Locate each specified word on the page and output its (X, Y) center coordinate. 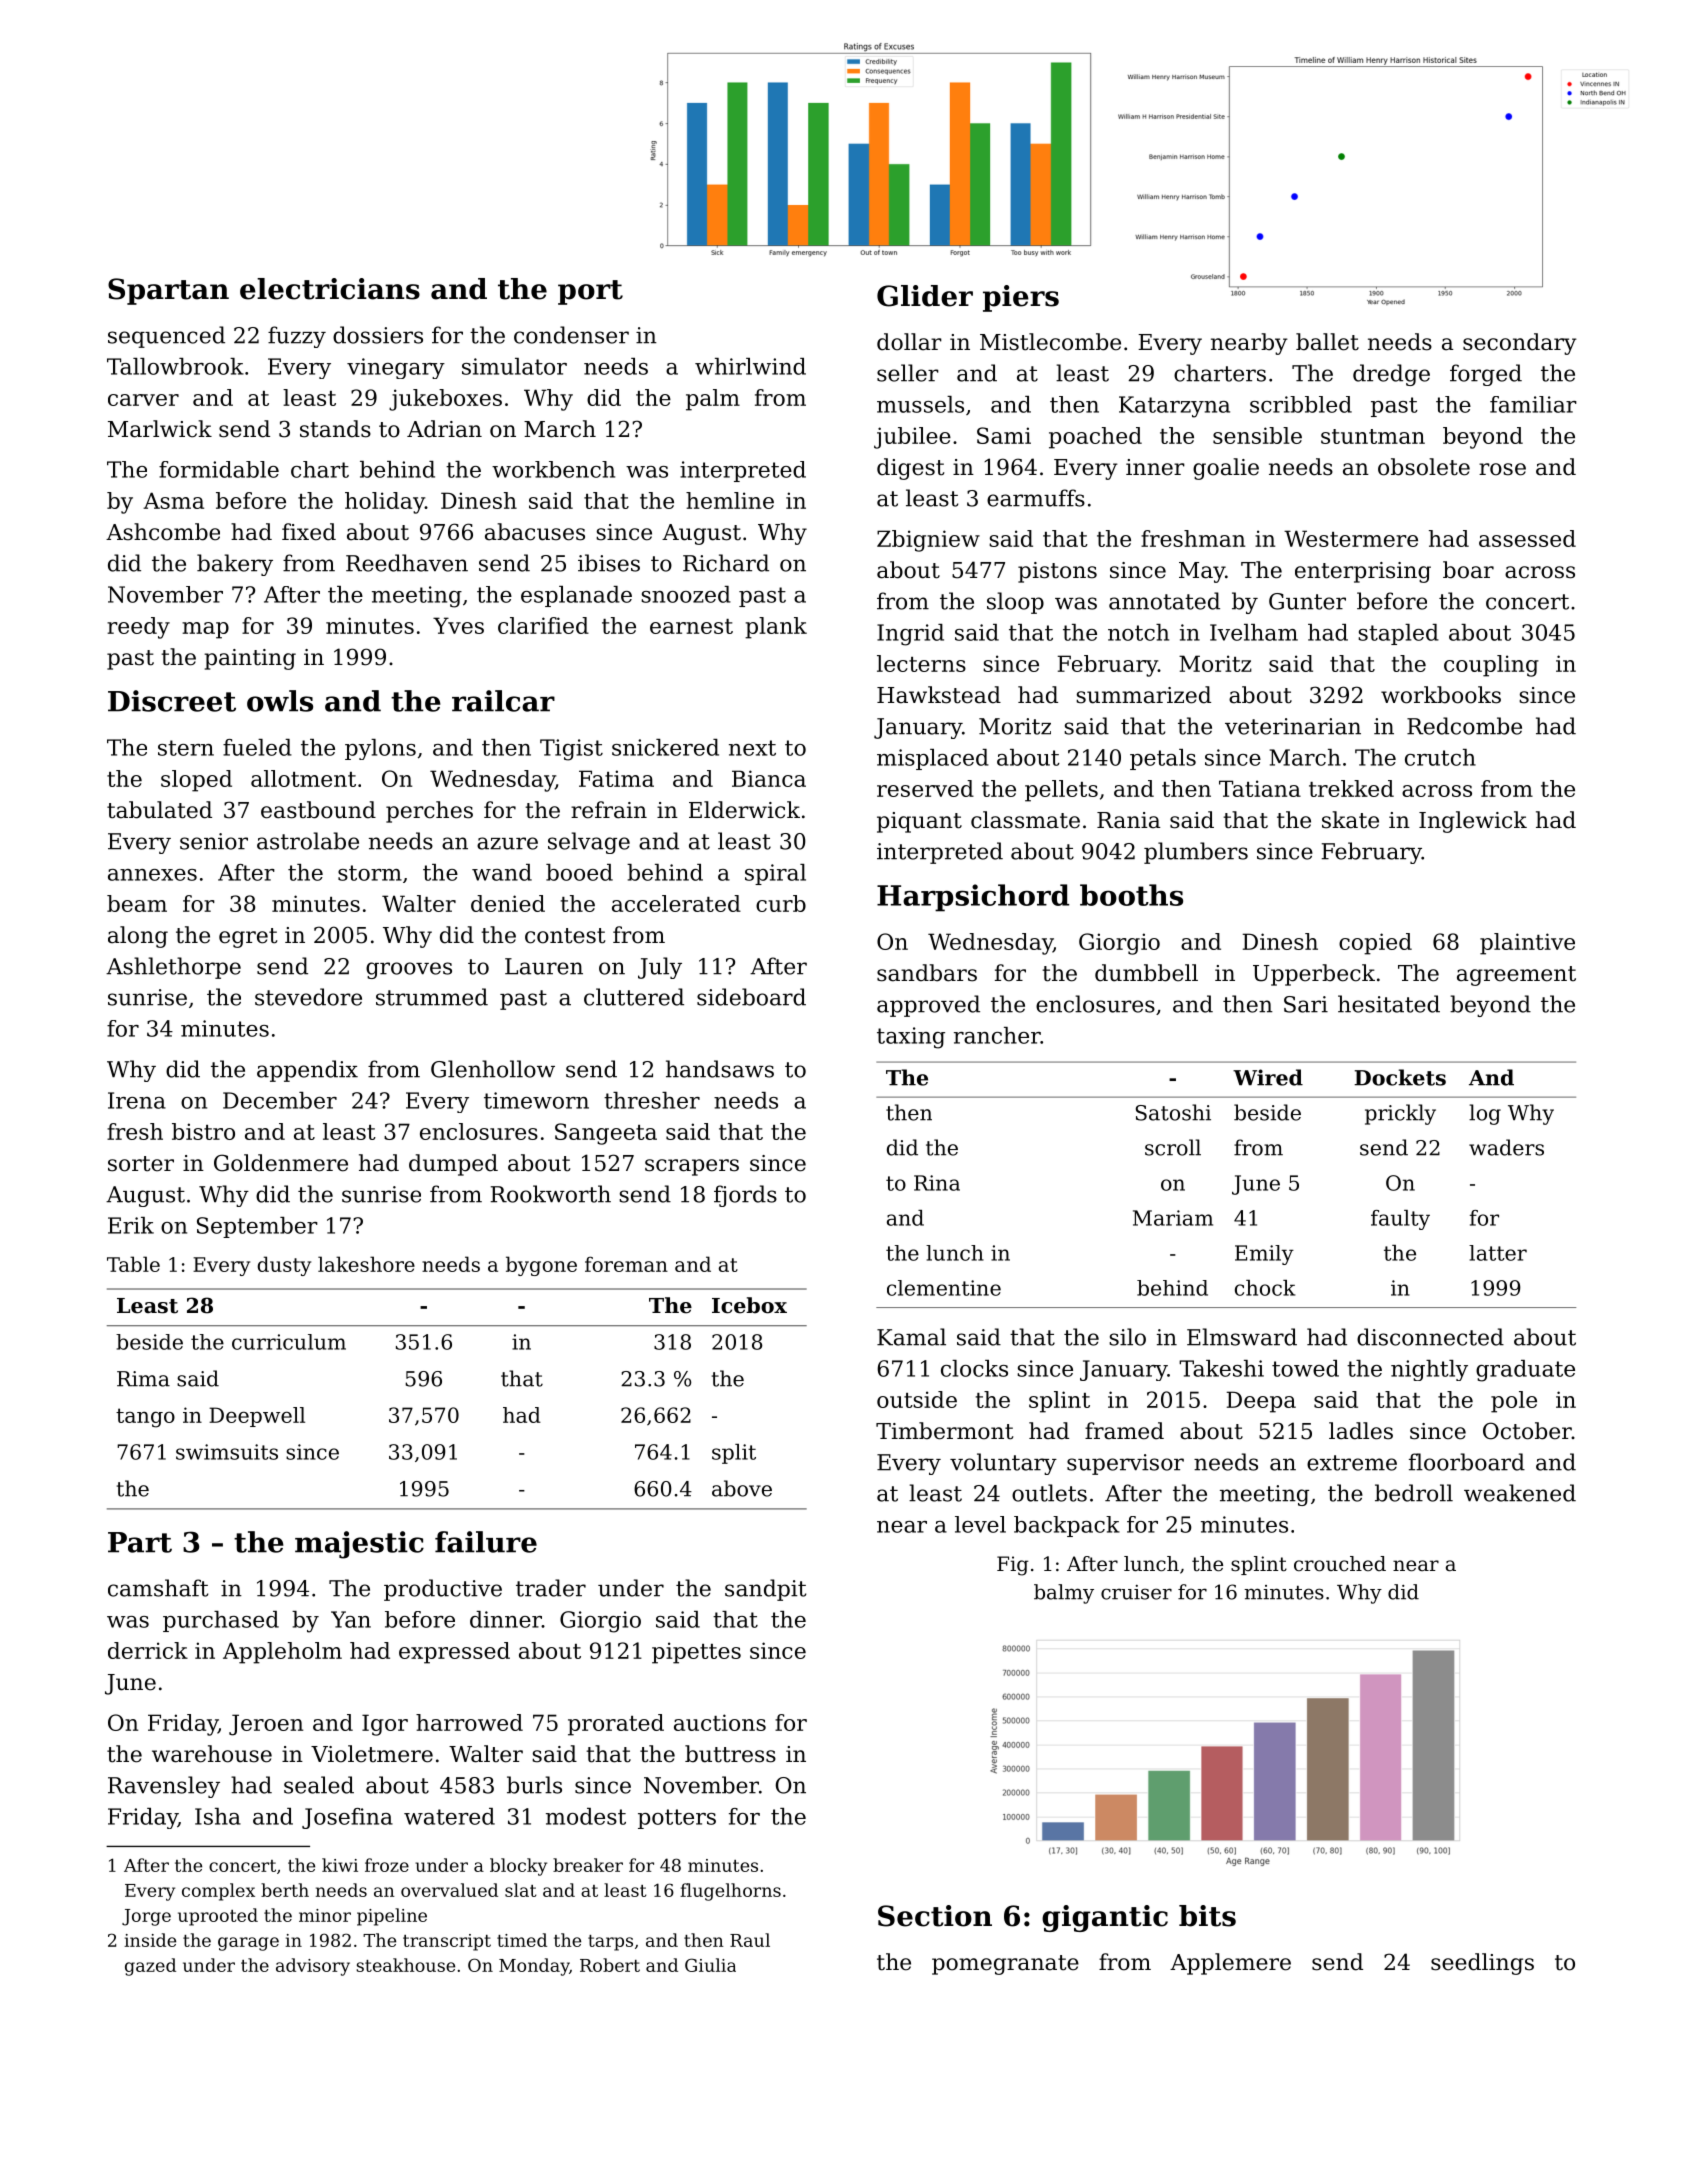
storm (370, 873)
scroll (1173, 1147)
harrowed (469, 1722)
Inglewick (1473, 822)
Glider (925, 296)
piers (1021, 298)
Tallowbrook (175, 366)
